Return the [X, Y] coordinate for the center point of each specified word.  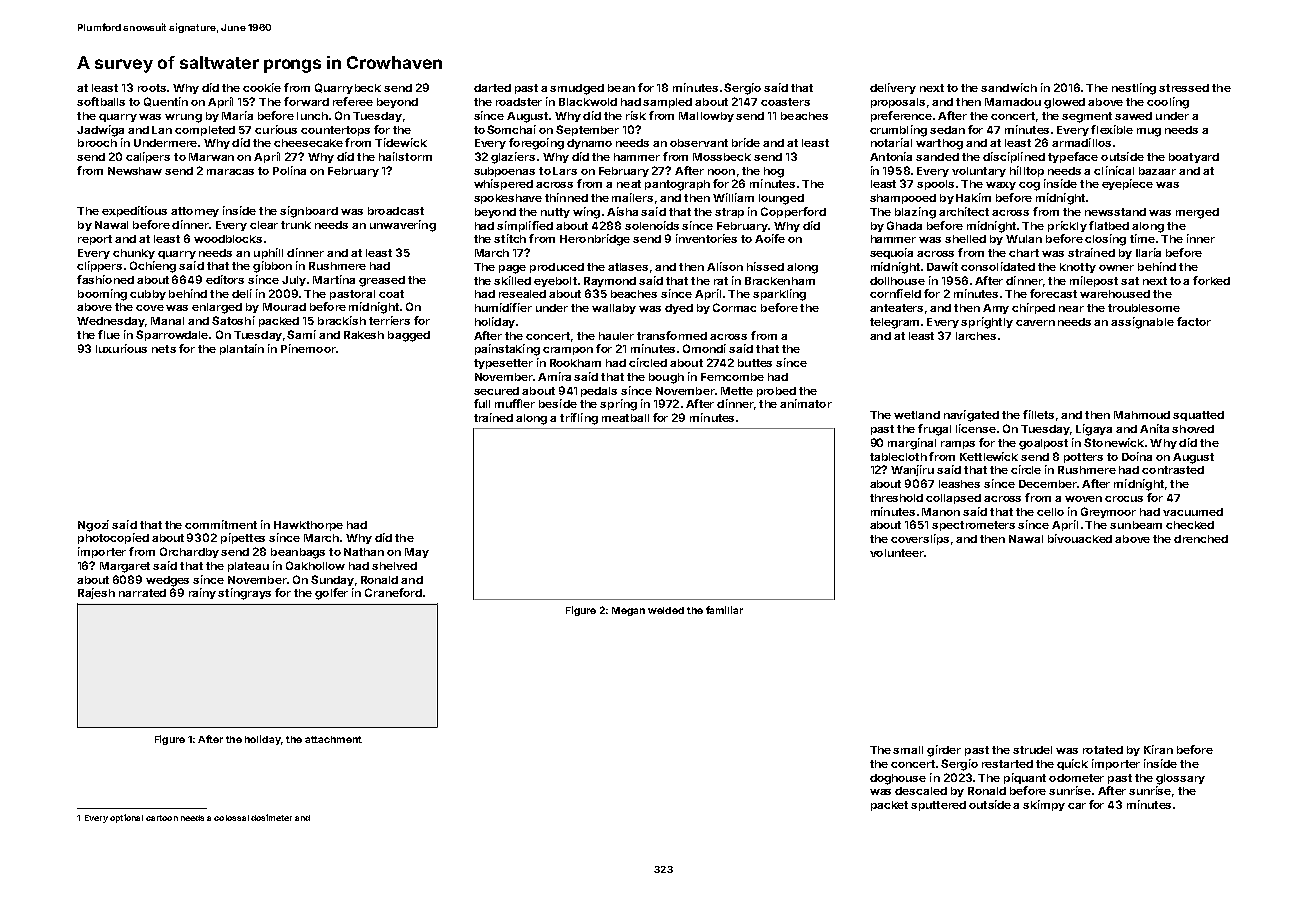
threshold [896, 498]
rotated [1103, 750]
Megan [628, 611]
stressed [1184, 88]
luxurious [121, 348]
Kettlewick [989, 456]
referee [353, 101]
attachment [333, 739]
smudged [577, 89]
